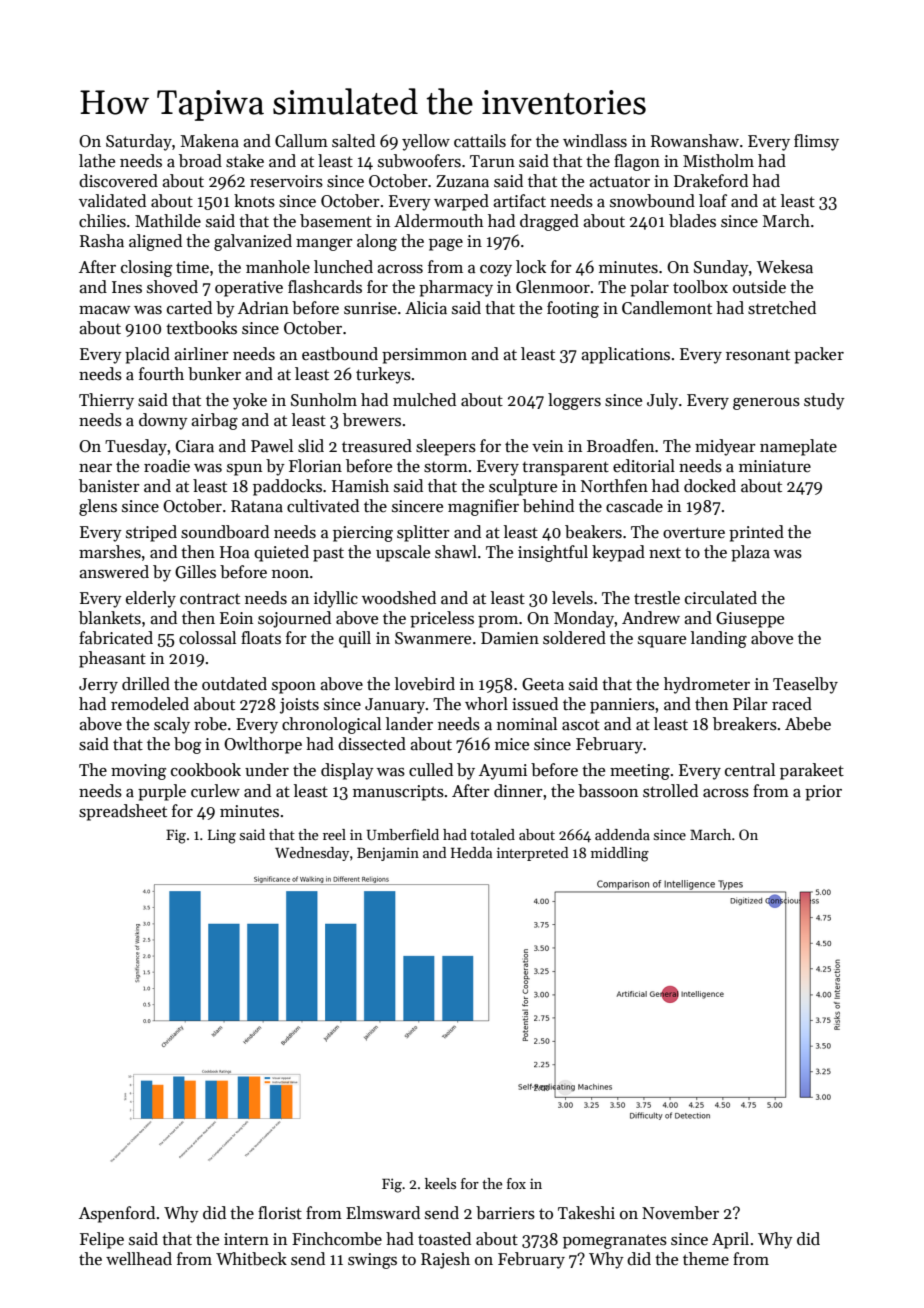 This image has width=924, height=1308. I want to click on vein, so click(547, 446).
